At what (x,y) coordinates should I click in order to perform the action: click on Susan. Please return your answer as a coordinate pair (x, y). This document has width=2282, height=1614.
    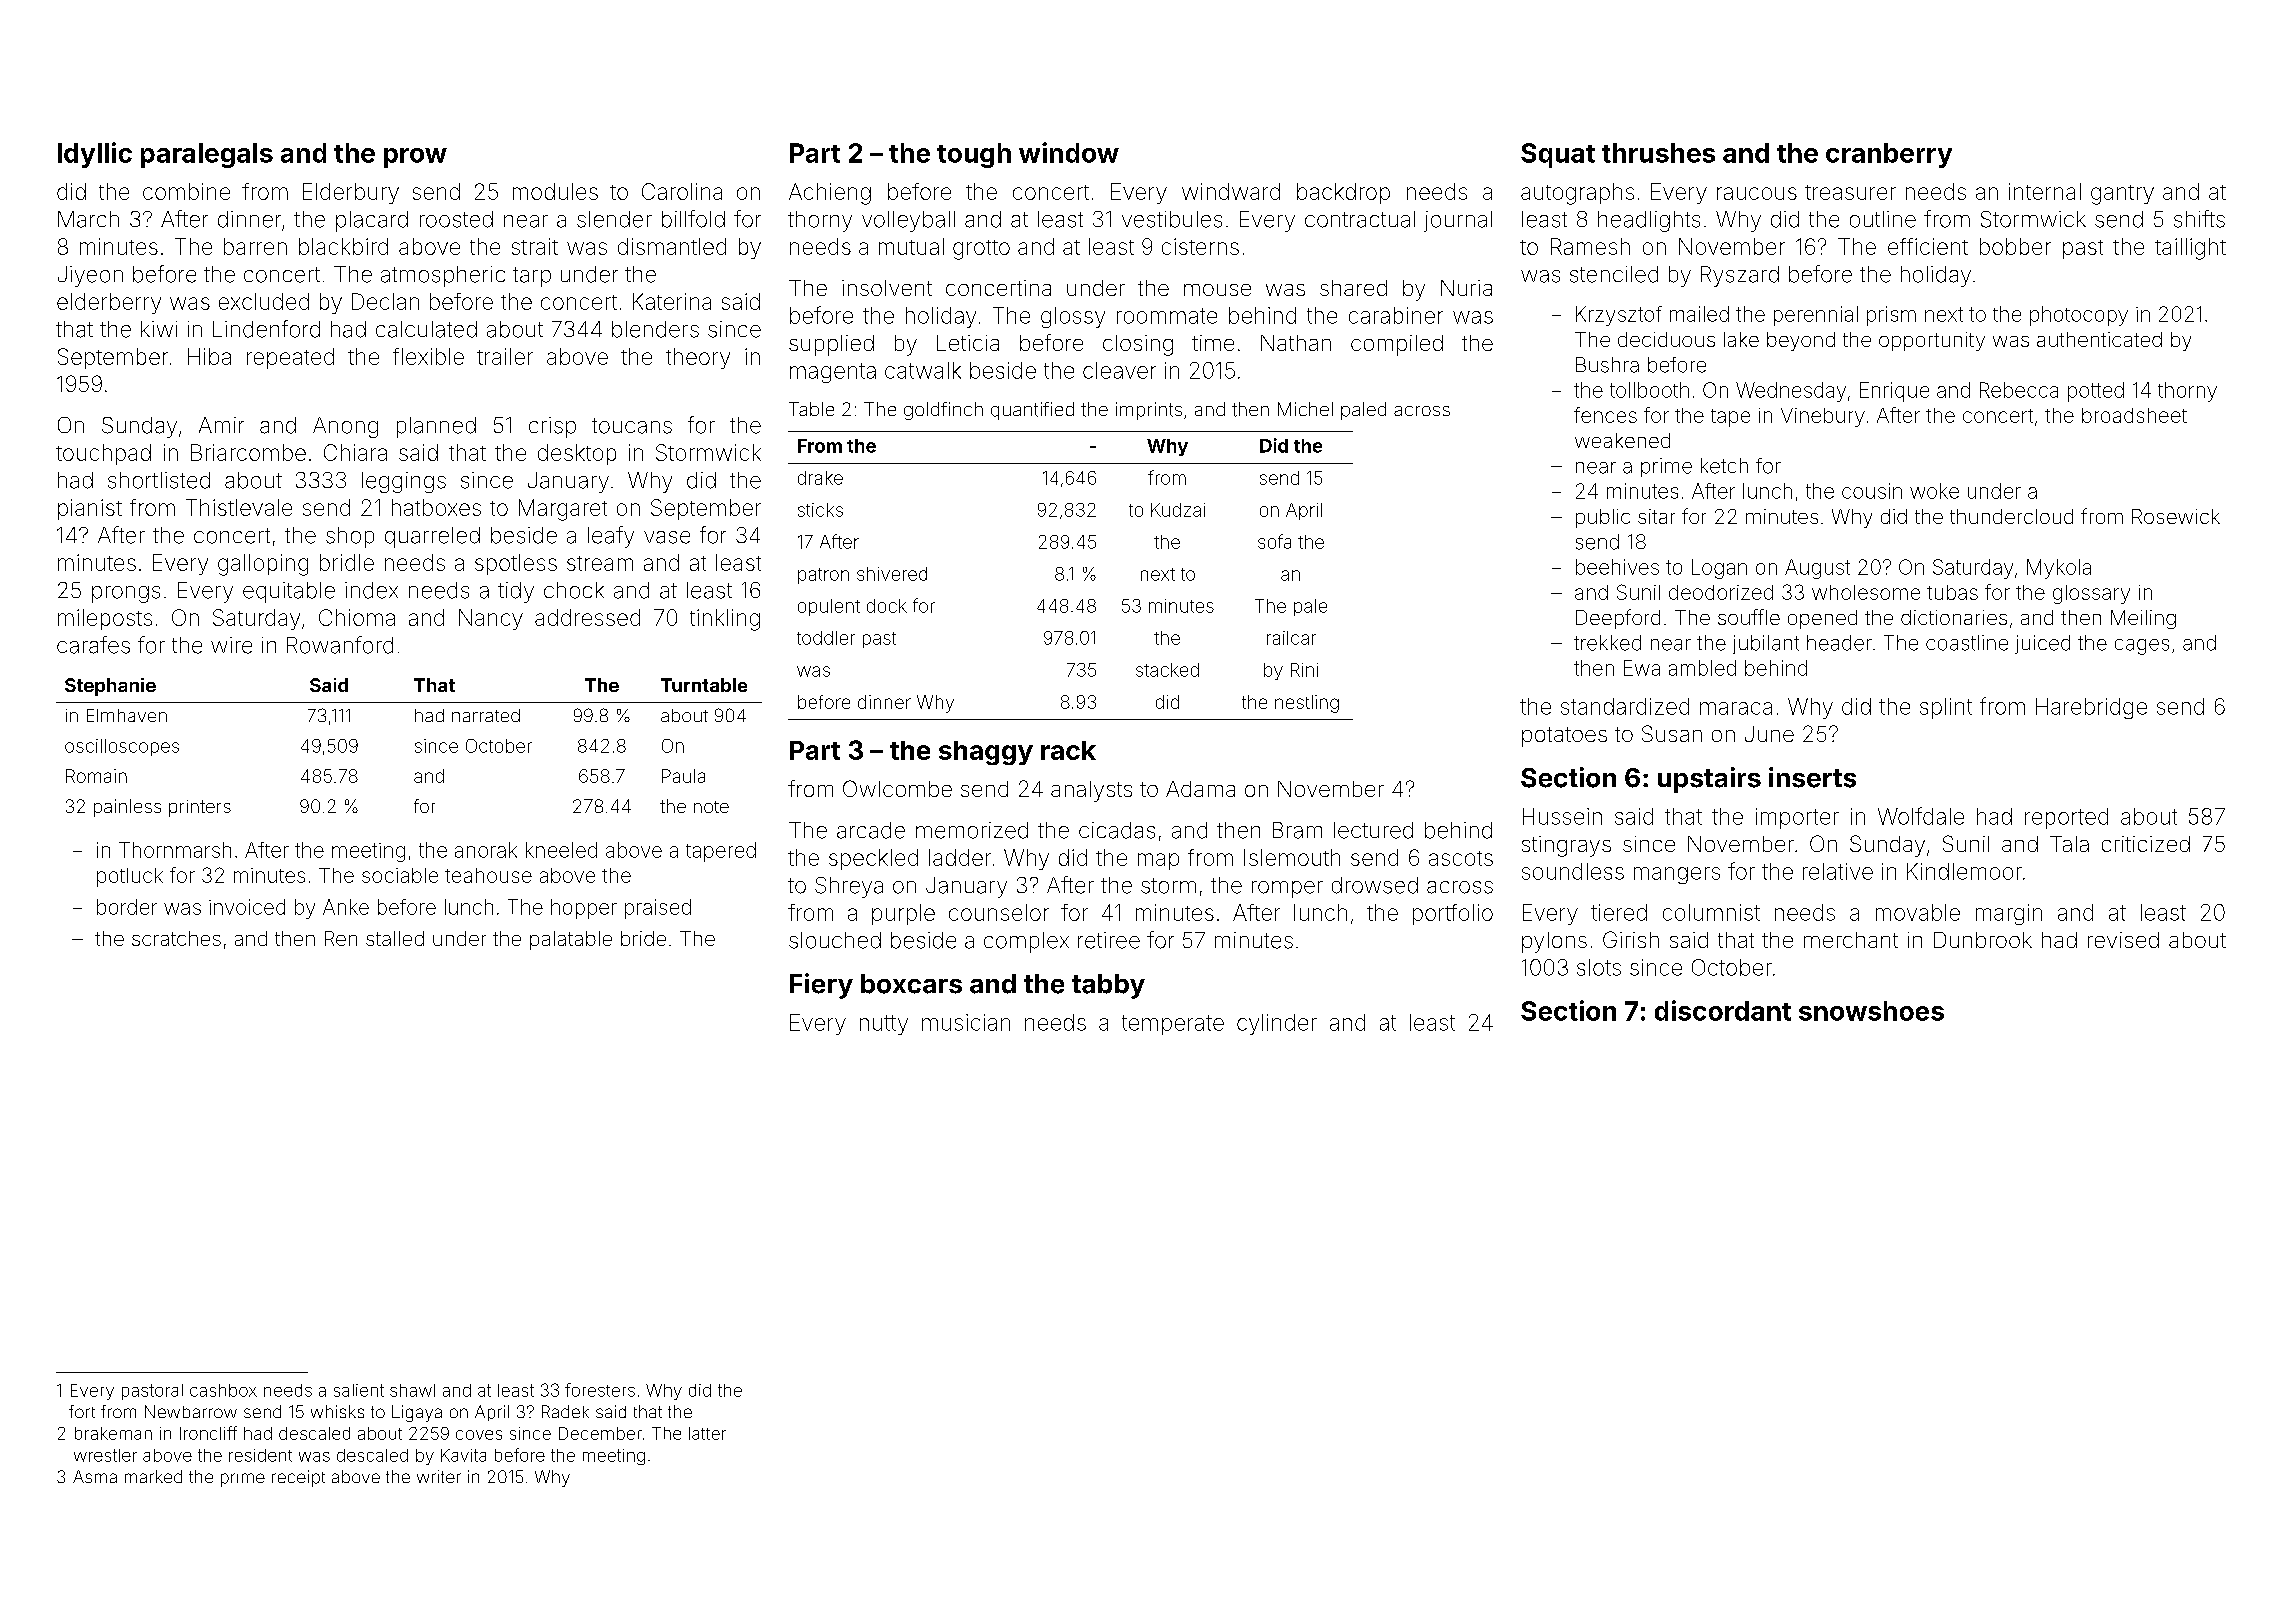
    Looking at the image, I should click on (1672, 733).
